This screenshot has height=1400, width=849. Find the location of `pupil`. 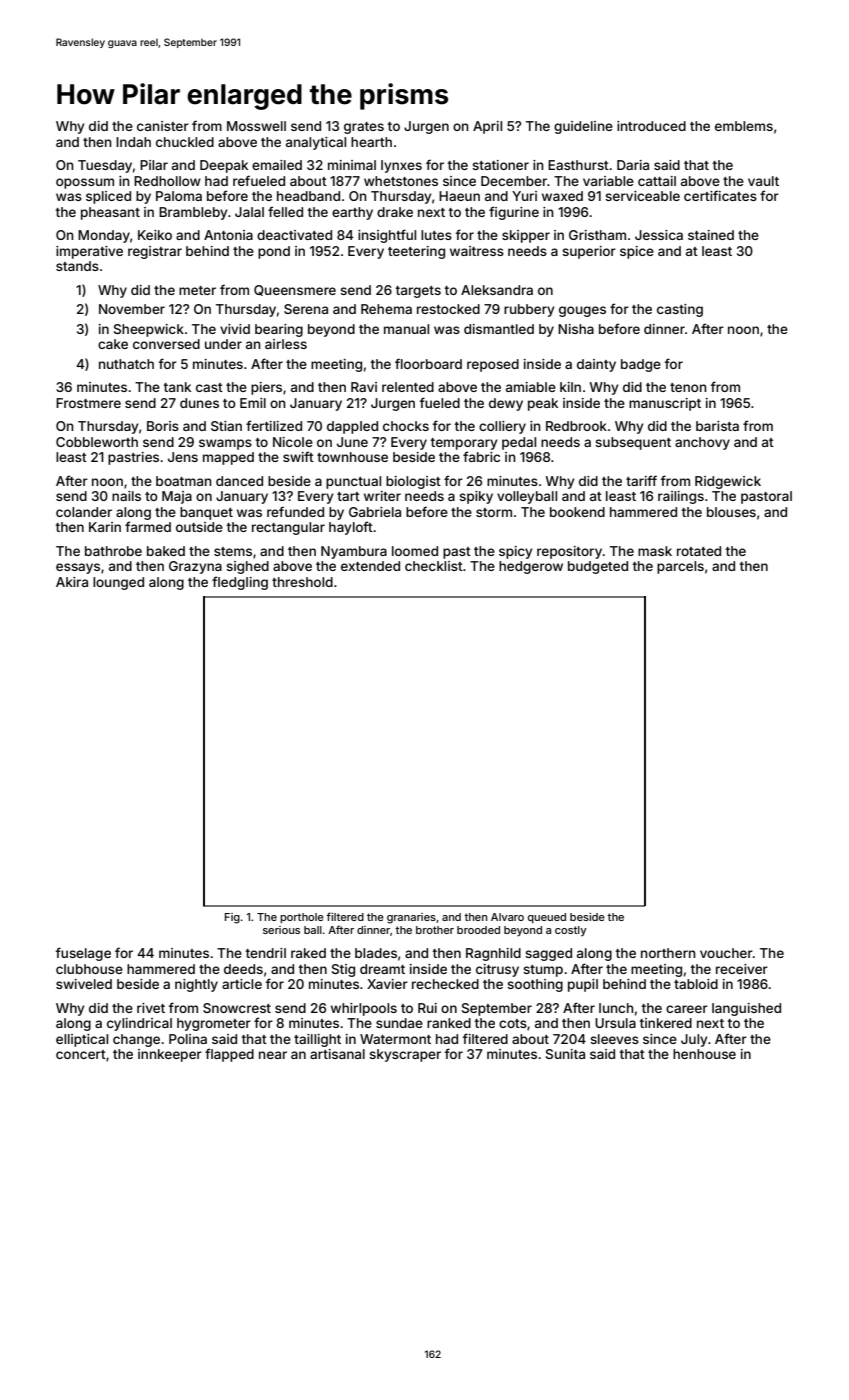

pupil is located at coordinates (583, 985).
